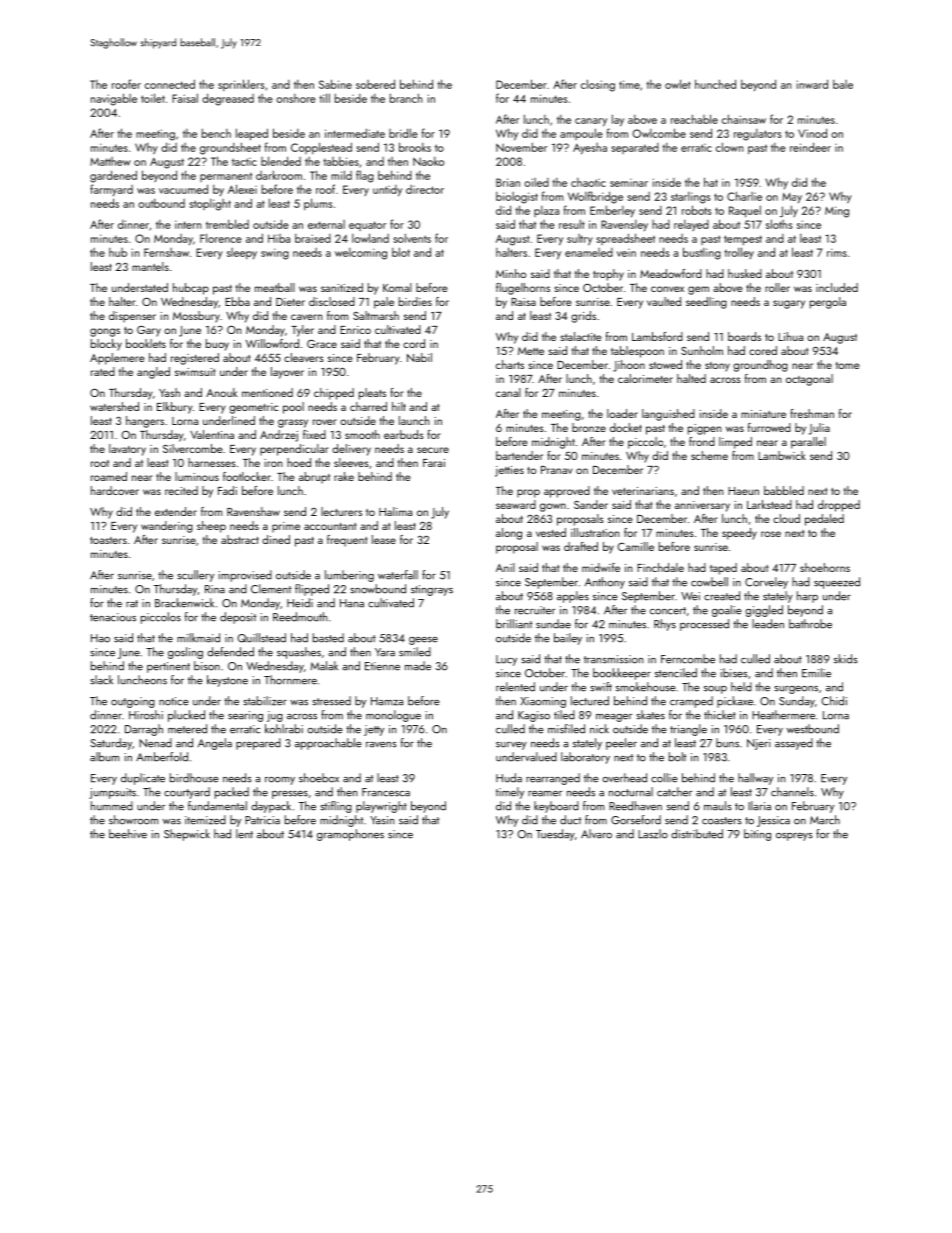  What do you see at coordinates (395, 511) in the screenshot?
I see `Halima` at bounding box center [395, 511].
